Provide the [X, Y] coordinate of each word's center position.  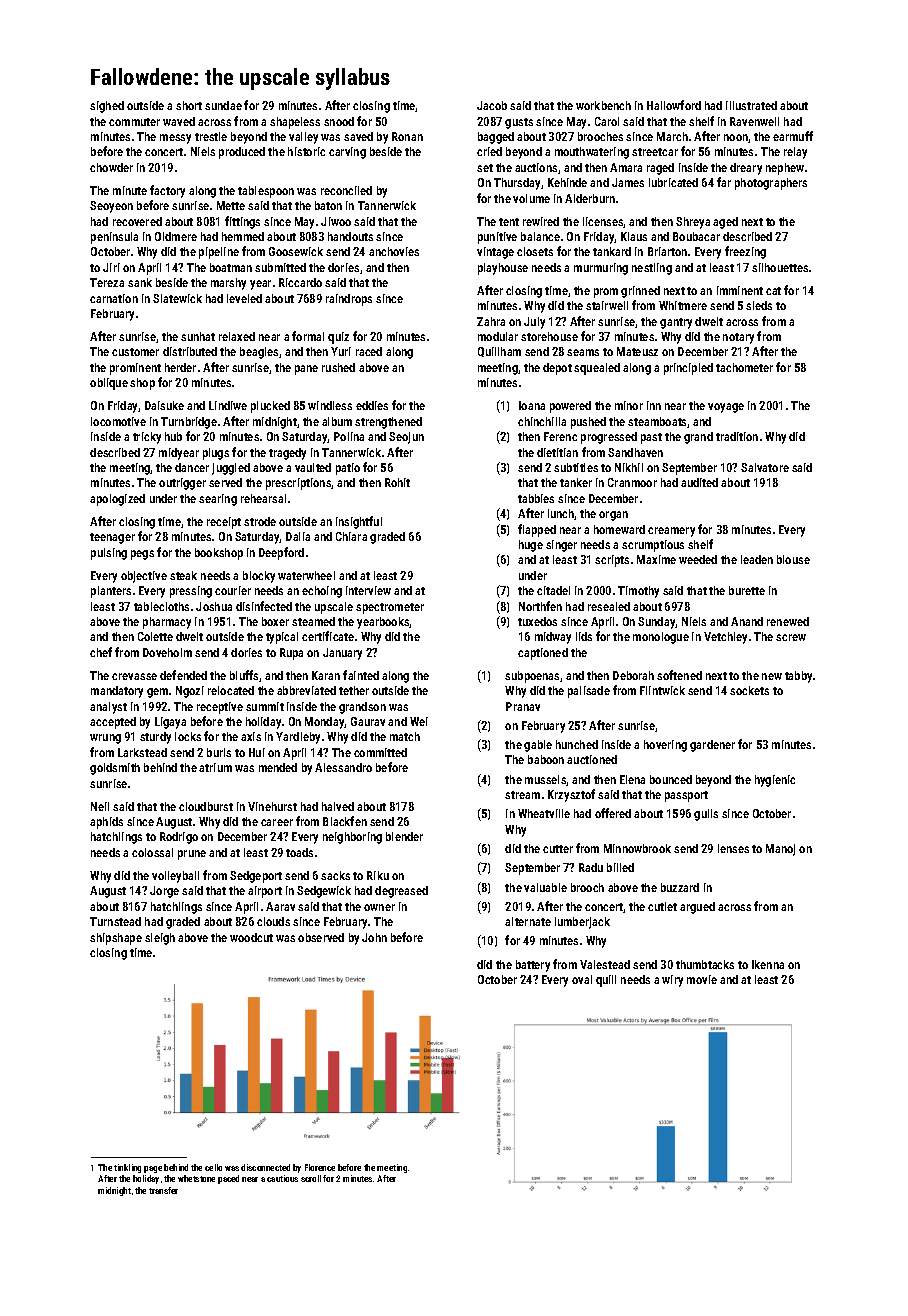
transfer [163, 1190]
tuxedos [537, 621]
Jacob [492, 105]
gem [157, 693]
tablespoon [266, 192]
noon [736, 137]
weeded [698, 559]
